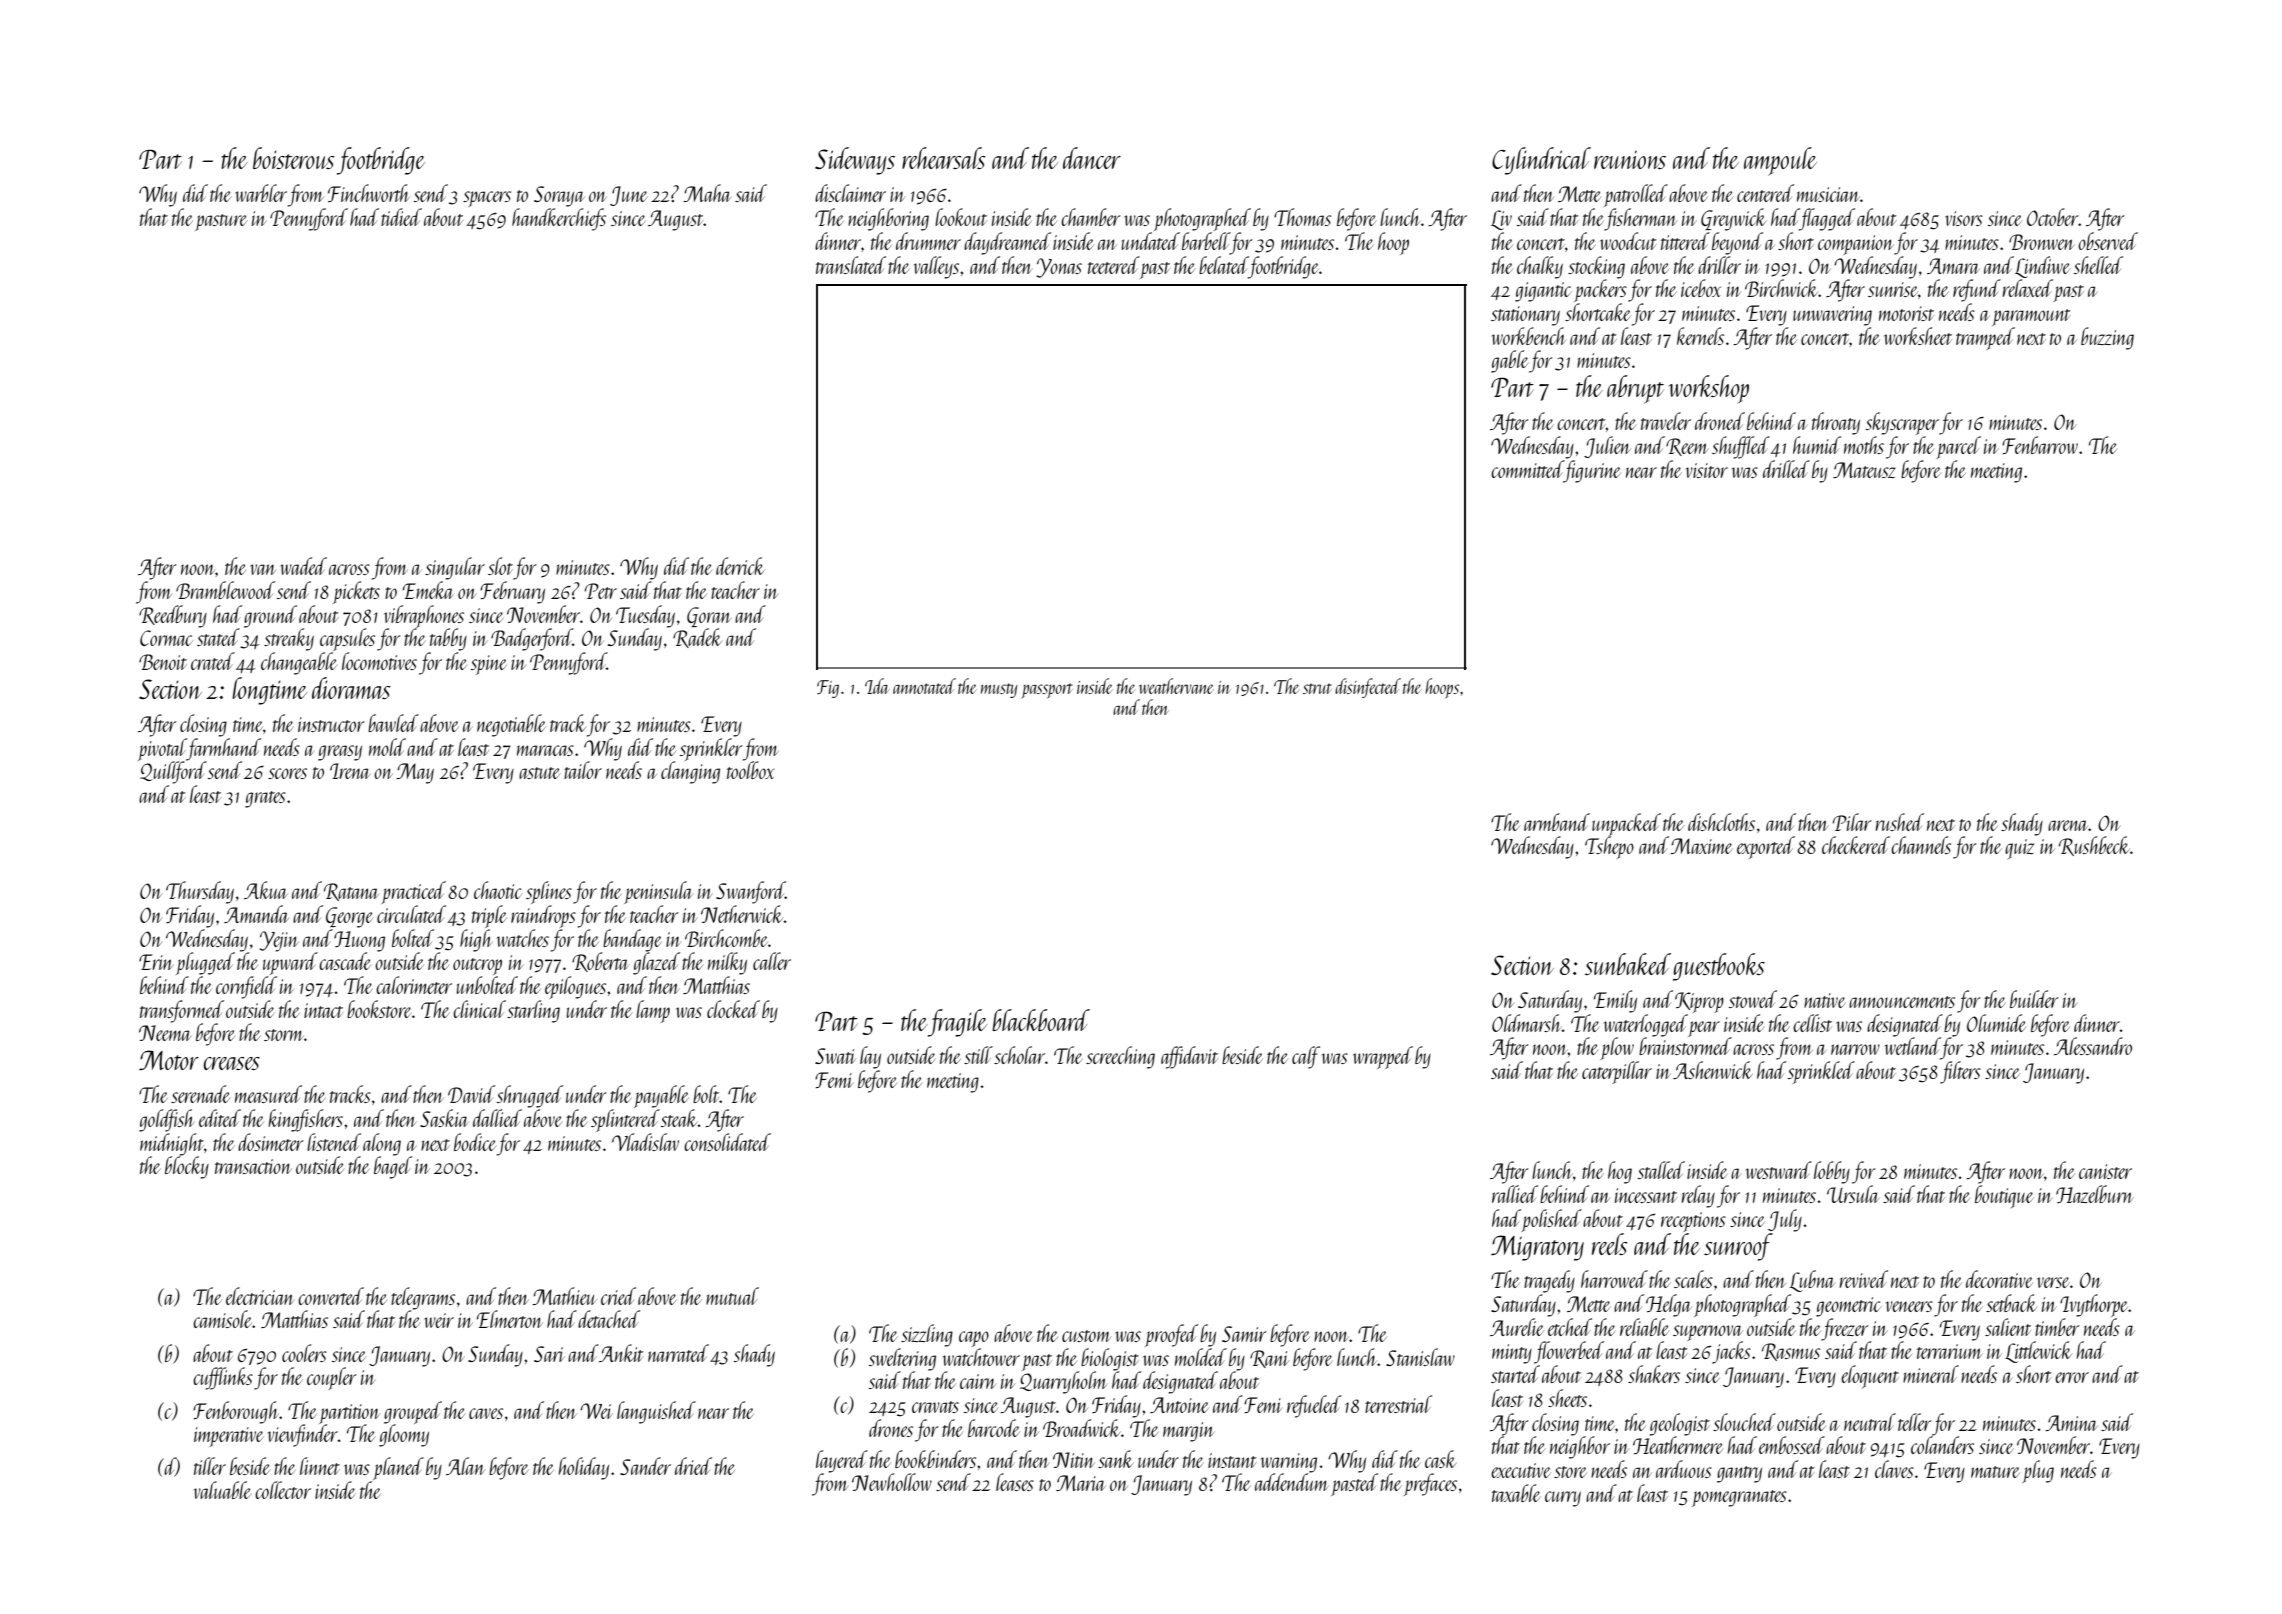 This image has height=1614, width=2282. I want to click on astute, so click(539, 773).
